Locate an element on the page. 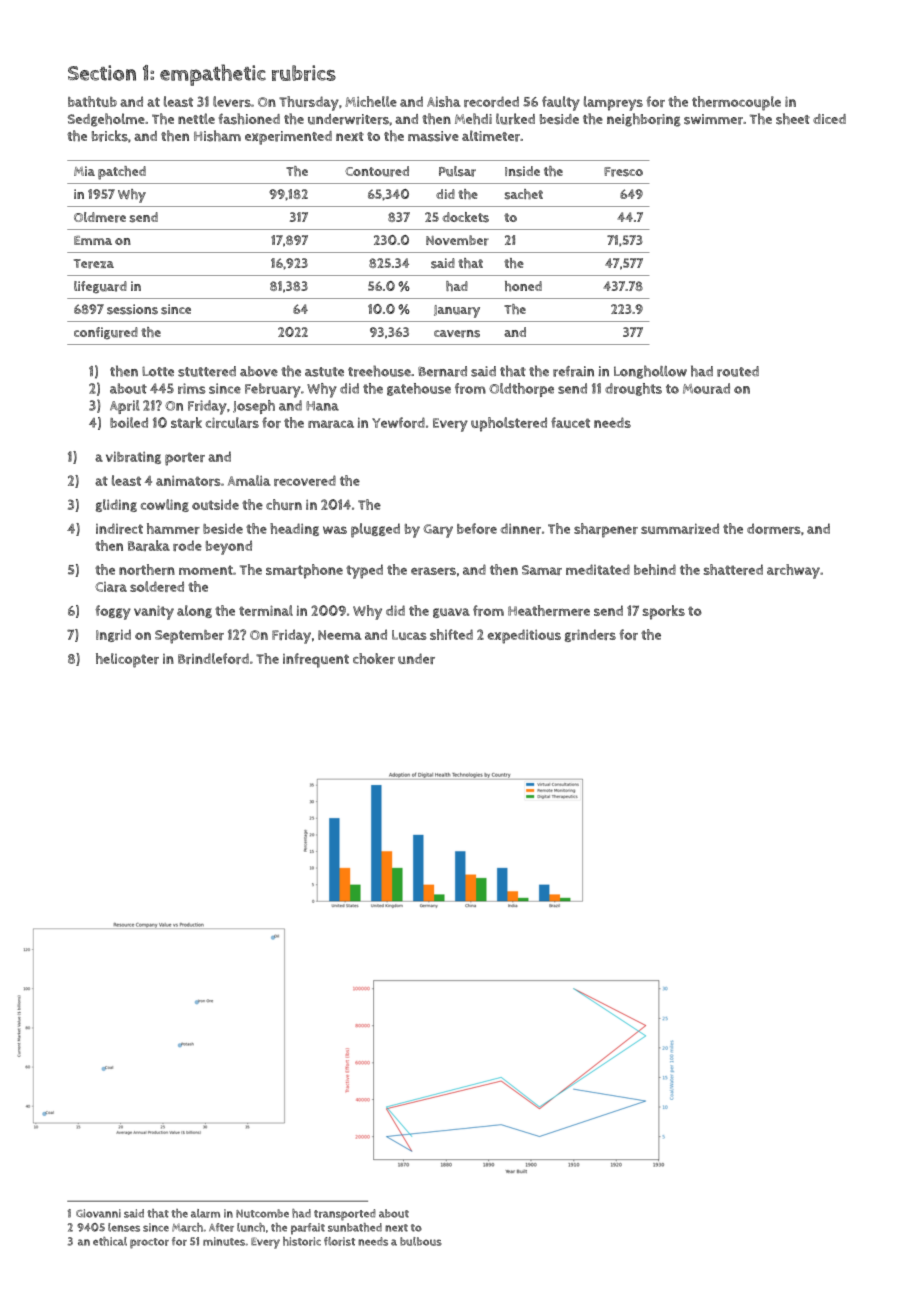 This page has width=924, height=1308. transported is located at coordinates (345, 1215).
